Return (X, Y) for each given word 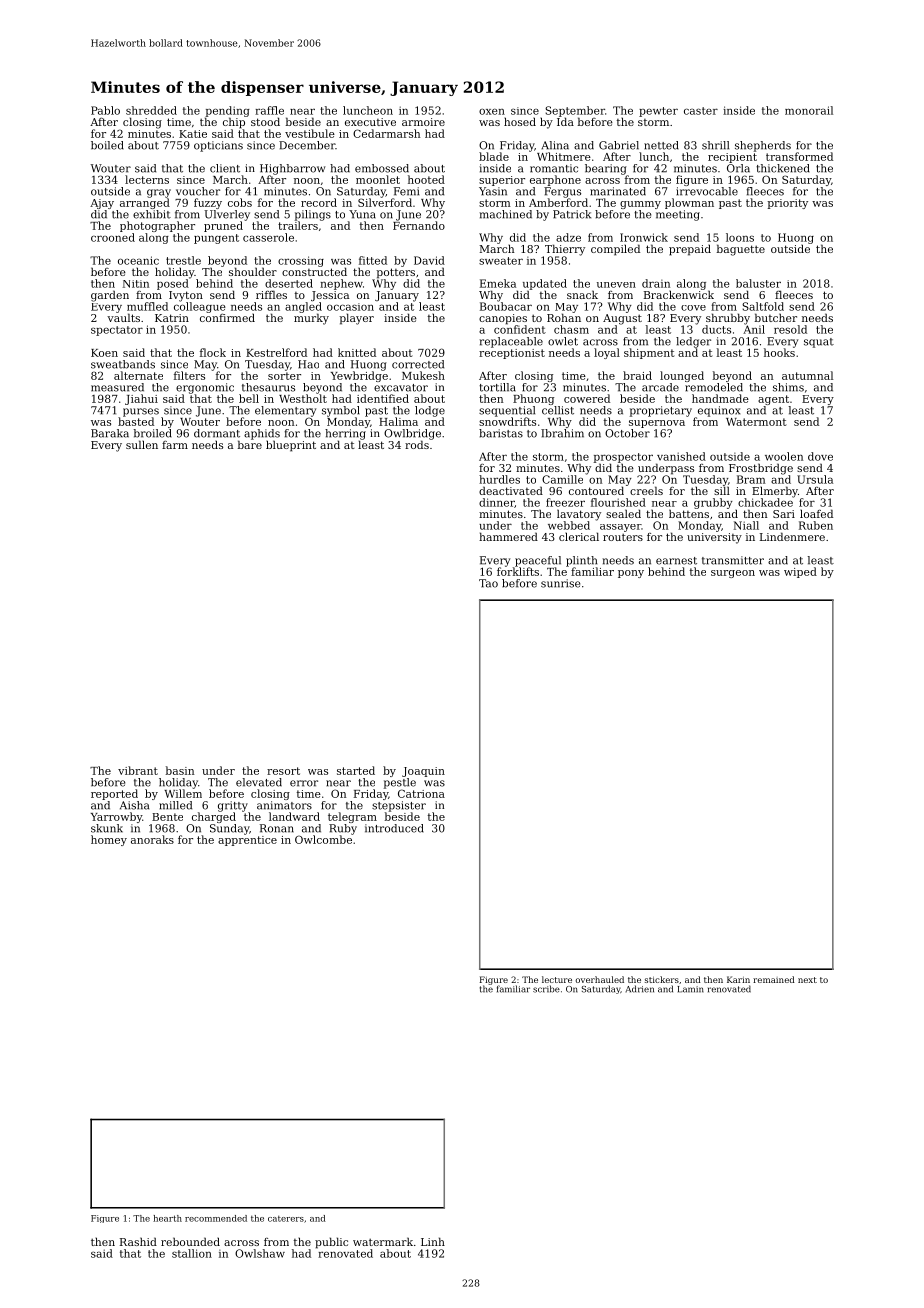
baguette (741, 250)
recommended (216, 1218)
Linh (433, 1241)
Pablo (105, 110)
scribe (546, 989)
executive (370, 122)
